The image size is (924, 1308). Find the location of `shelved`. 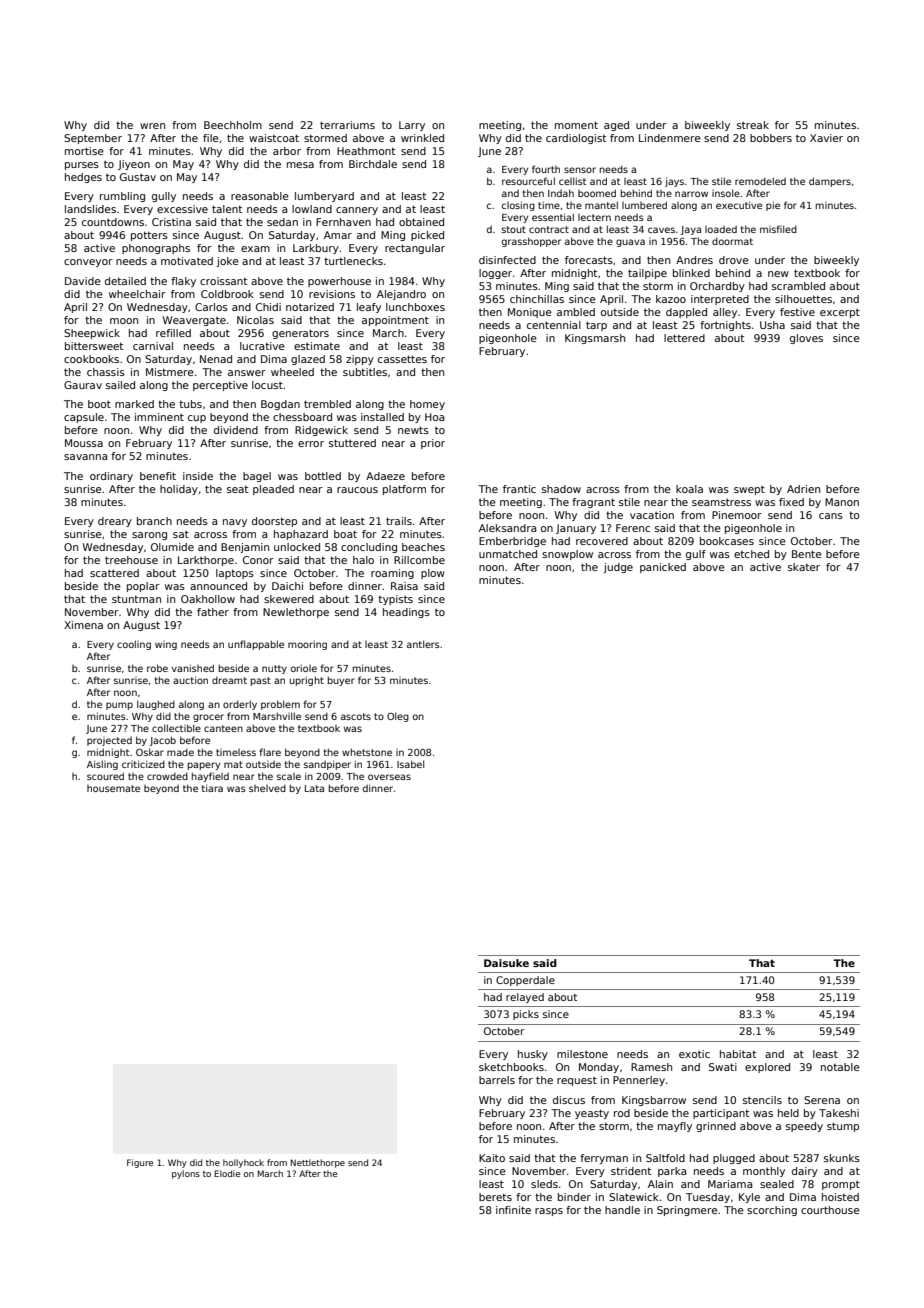

shelved is located at coordinates (267, 788).
